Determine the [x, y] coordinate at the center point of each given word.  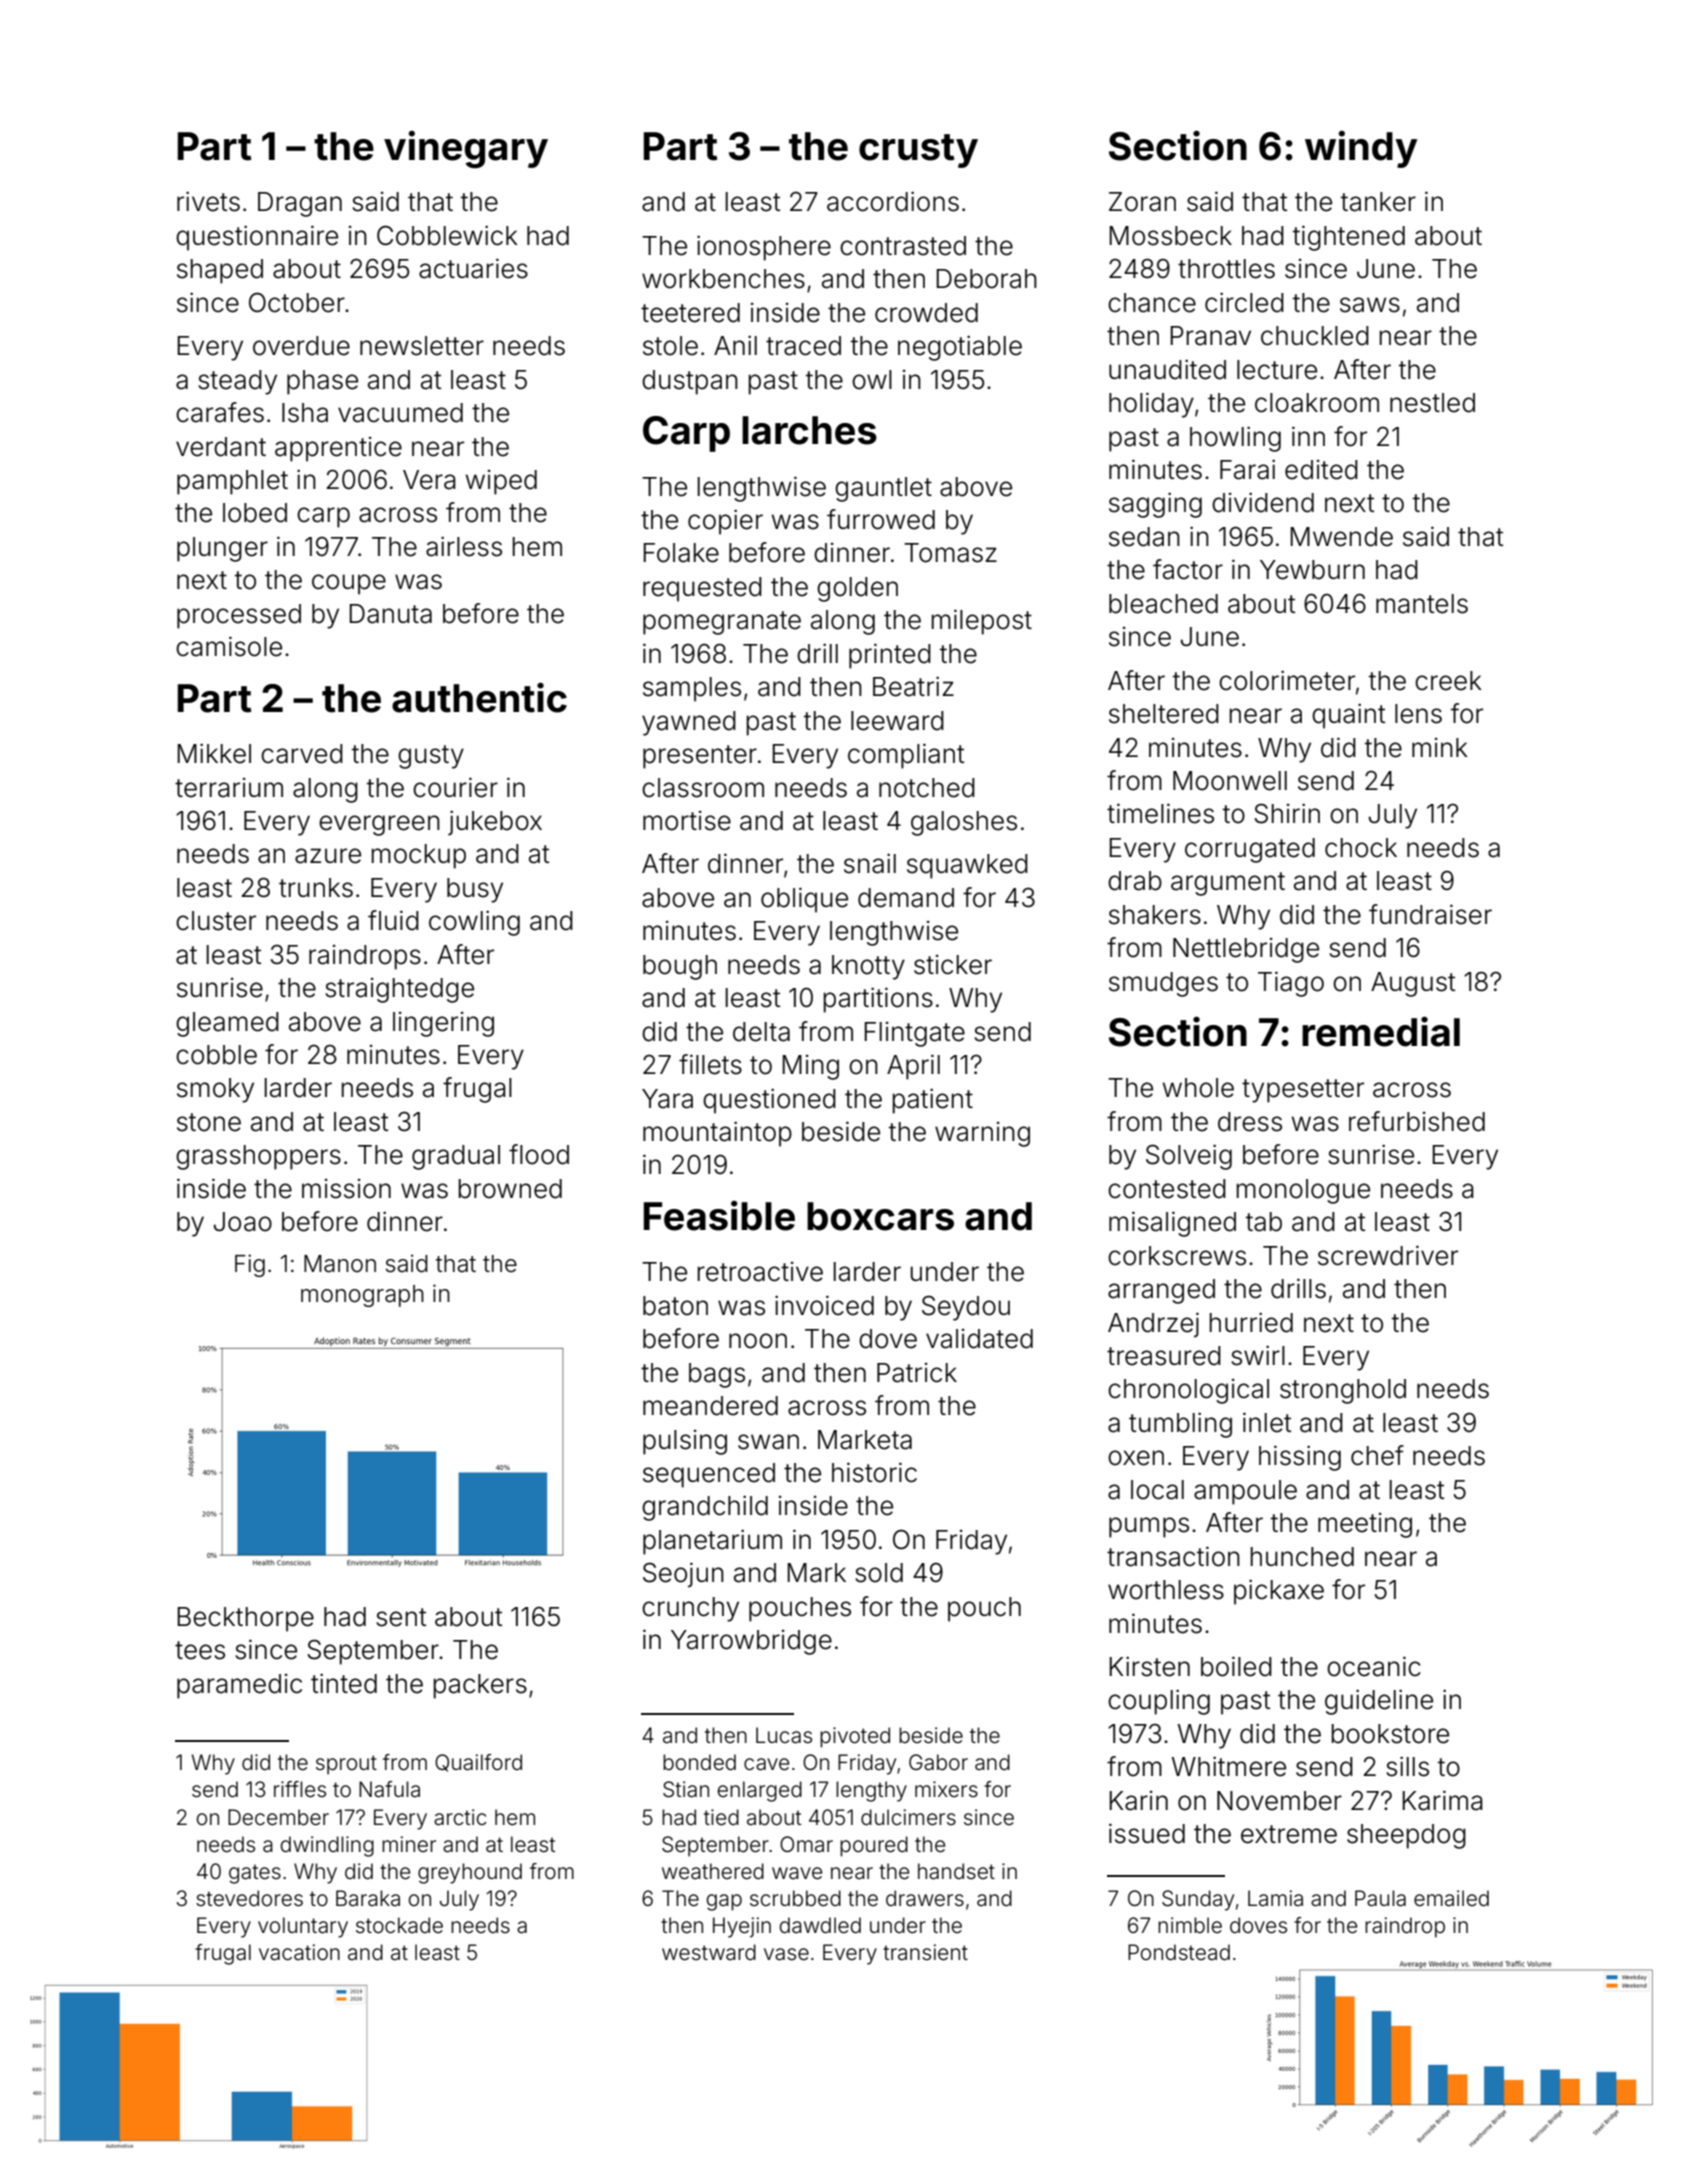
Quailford [478, 1763]
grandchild [705, 1508]
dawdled [820, 1925]
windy [1361, 149]
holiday [1151, 405]
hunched [1302, 1557]
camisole [229, 646]
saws [1370, 305]
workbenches [723, 279]
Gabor [938, 1762]
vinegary [466, 149]
